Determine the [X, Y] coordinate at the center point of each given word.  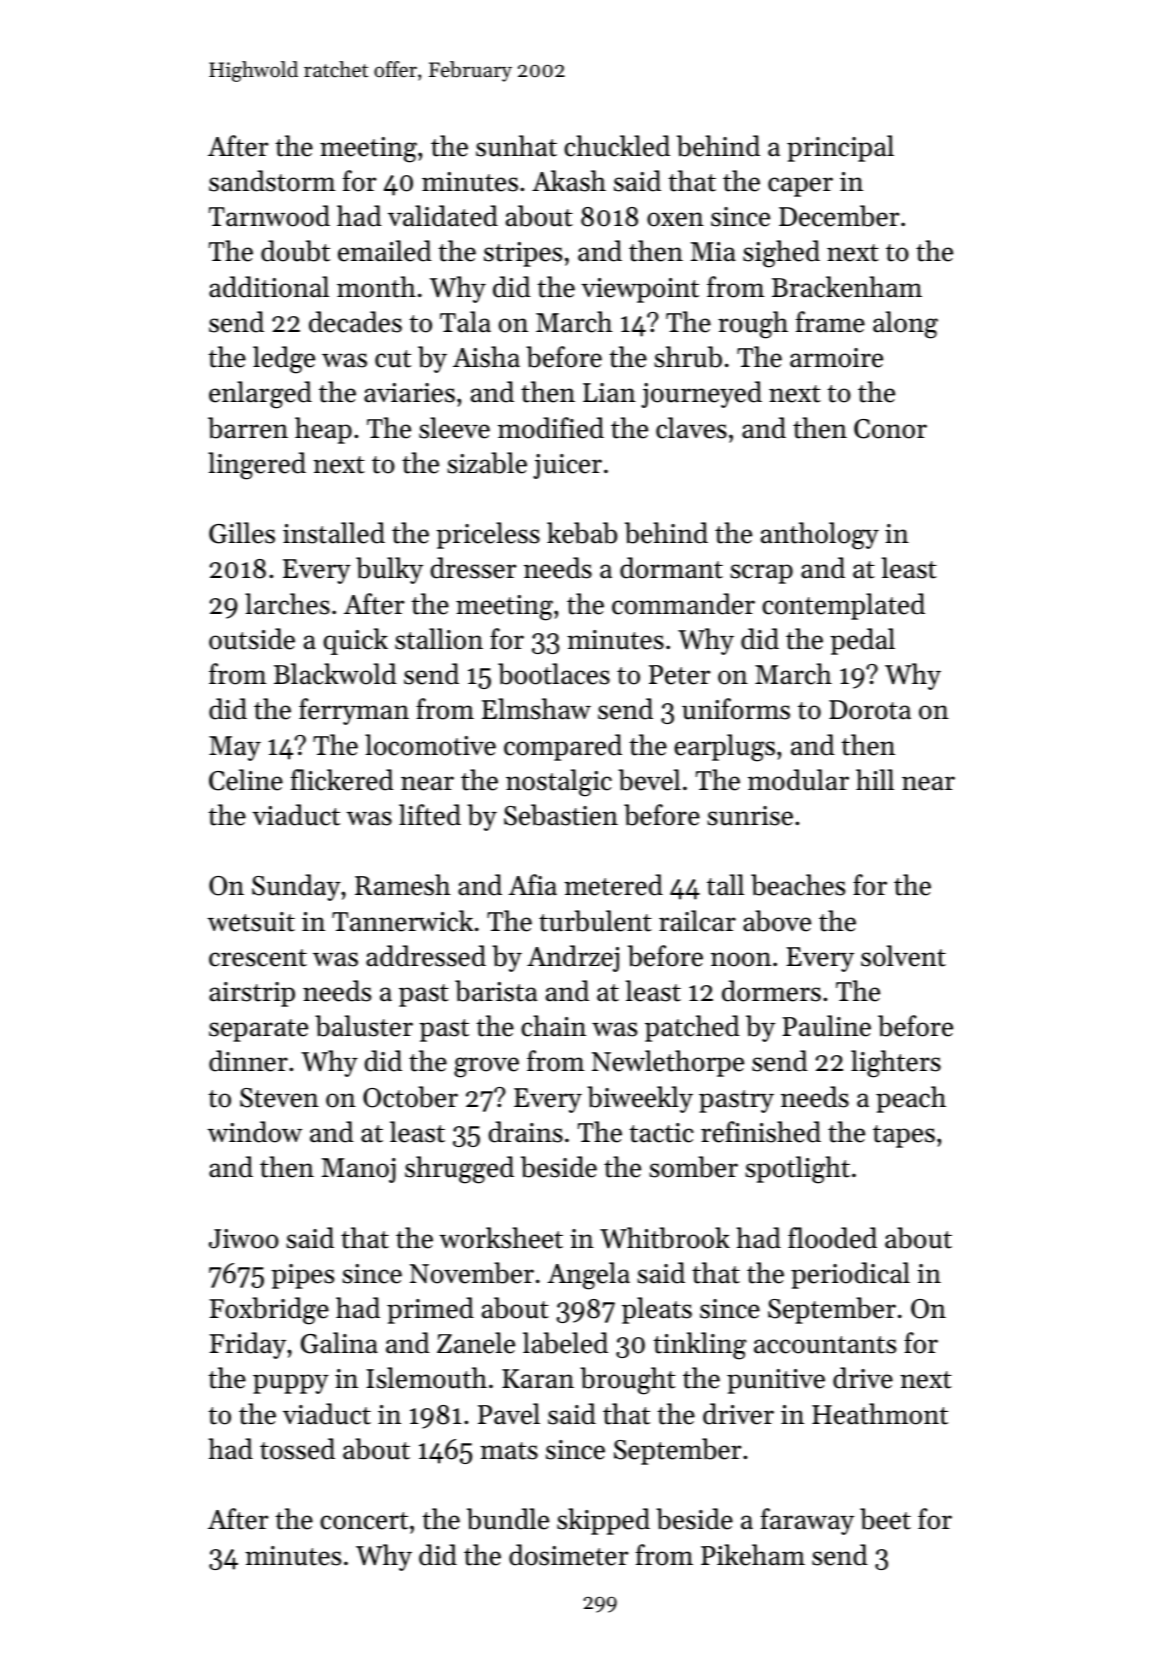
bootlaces [554, 674]
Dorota [870, 710]
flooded [832, 1238]
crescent [258, 958]
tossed [297, 1449]
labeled [565, 1343]
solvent [903, 956]
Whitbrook [665, 1238]
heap [323, 430]
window [254, 1132]
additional [269, 287]
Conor [890, 429]
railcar [697, 921]
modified [551, 428]
